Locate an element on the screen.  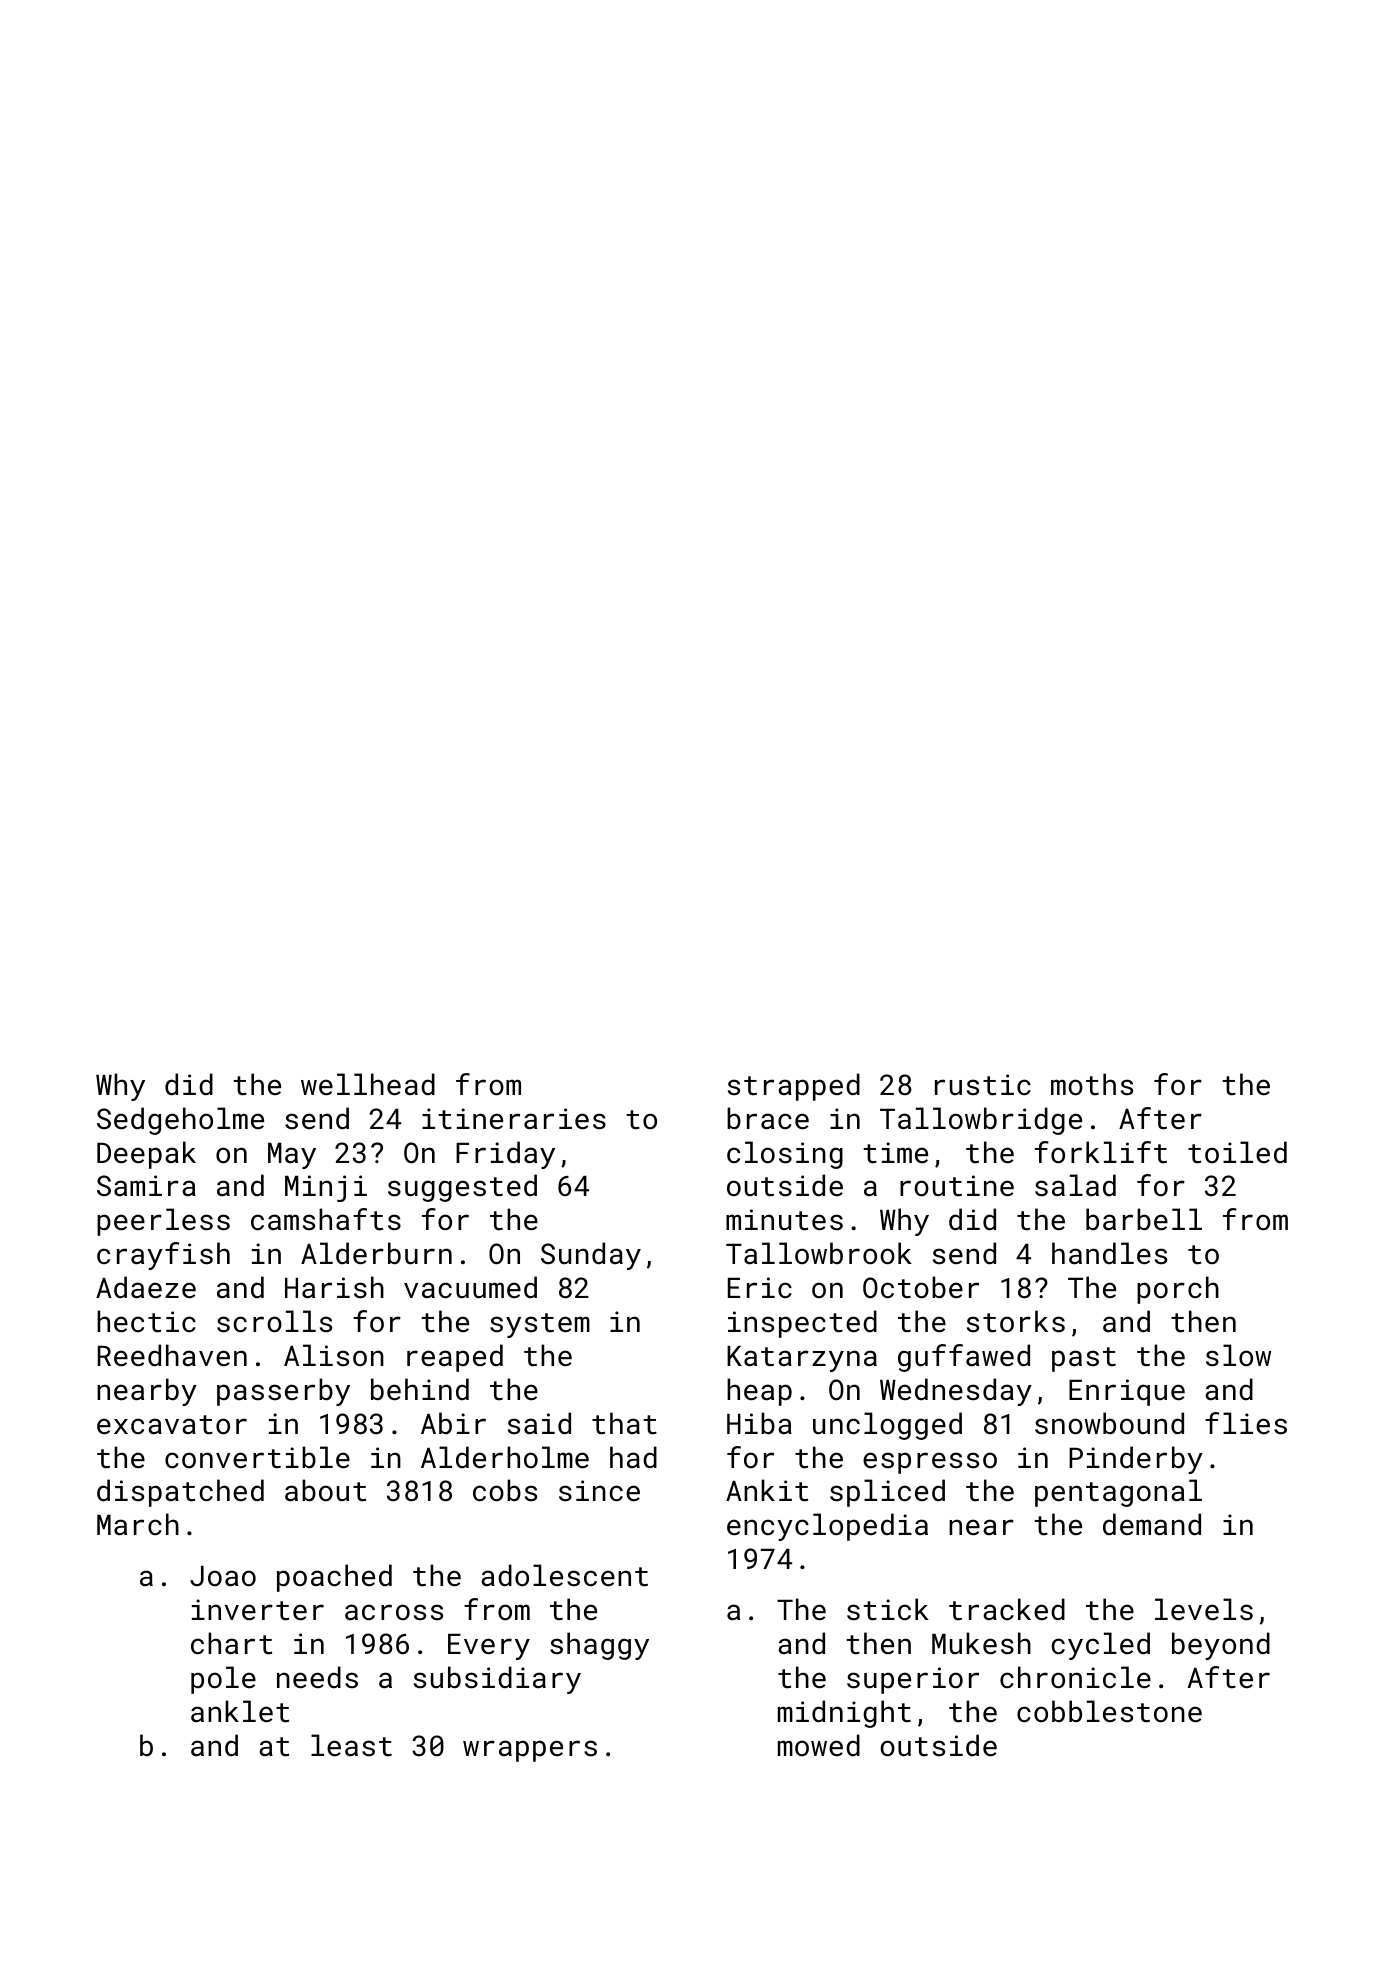
passerby is located at coordinates (283, 1392).
